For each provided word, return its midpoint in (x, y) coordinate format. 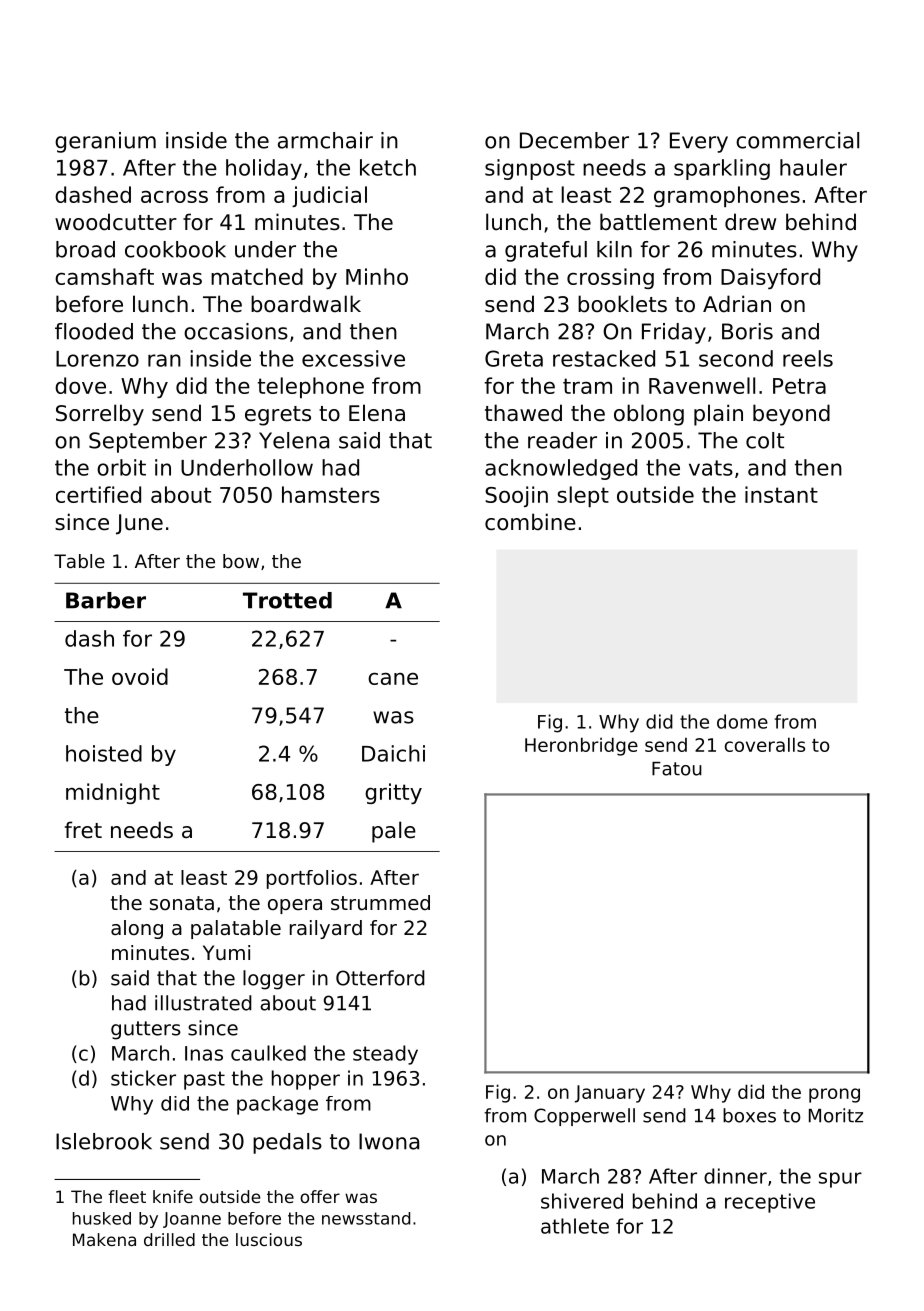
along (137, 929)
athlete (575, 1226)
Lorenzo (97, 359)
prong (834, 1095)
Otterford (380, 978)
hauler (813, 167)
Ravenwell (702, 385)
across (174, 196)
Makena (104, 1239)
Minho (377, 276)
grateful (546, 251)
